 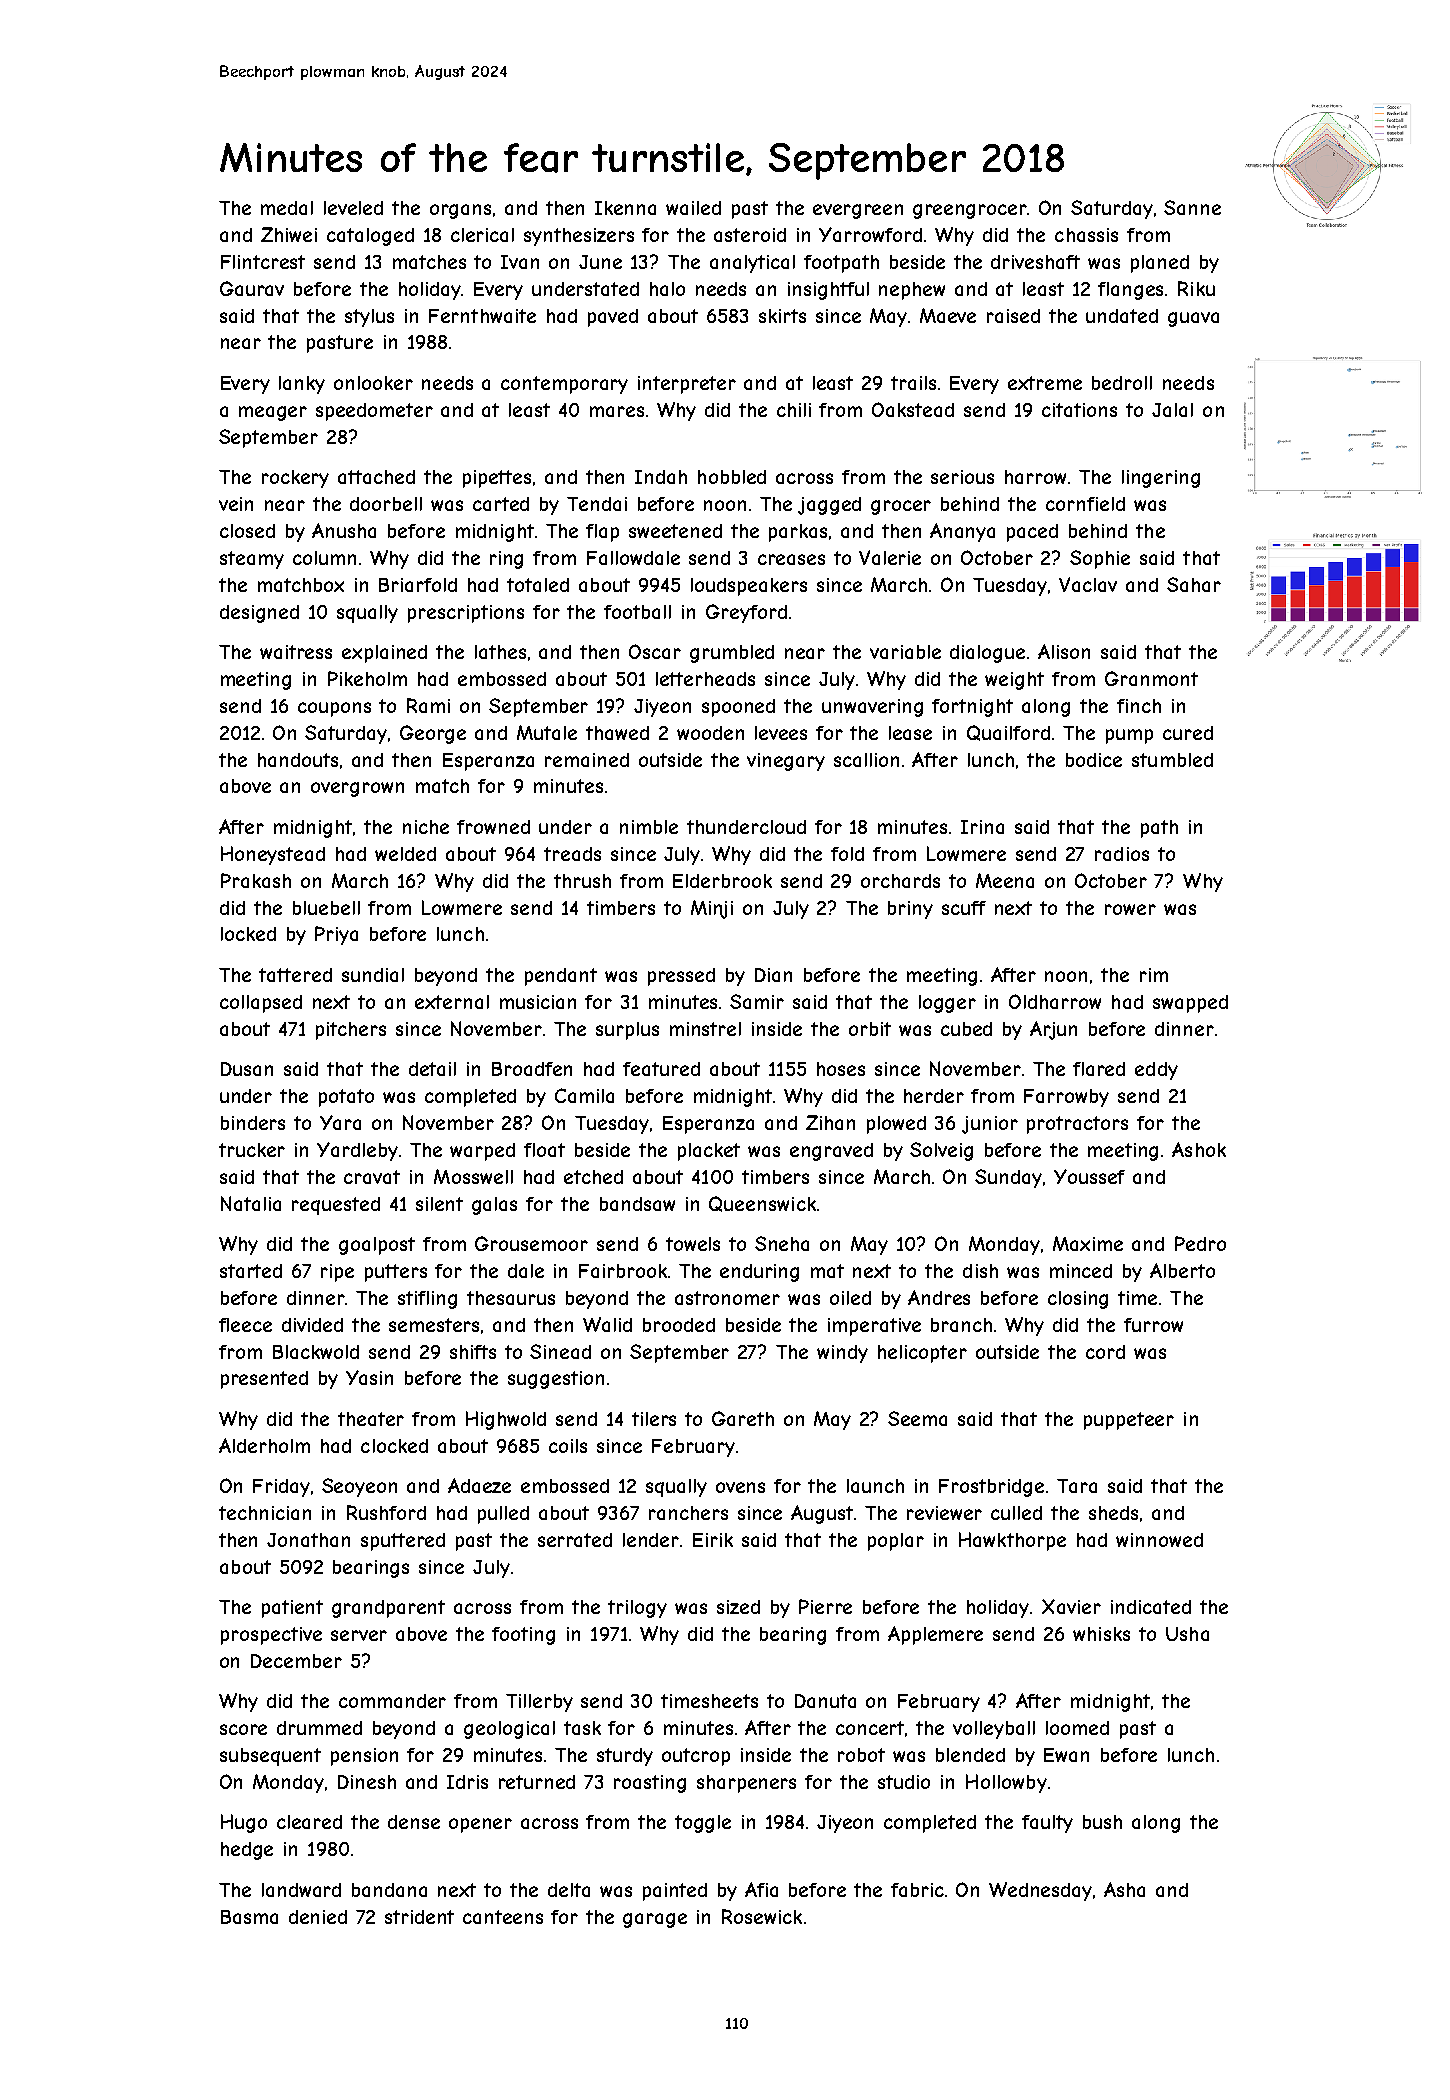 What do you see at coordinates (371, 1419) in the screenshot?
I see `theater` at bounding box center [371, 1419].
